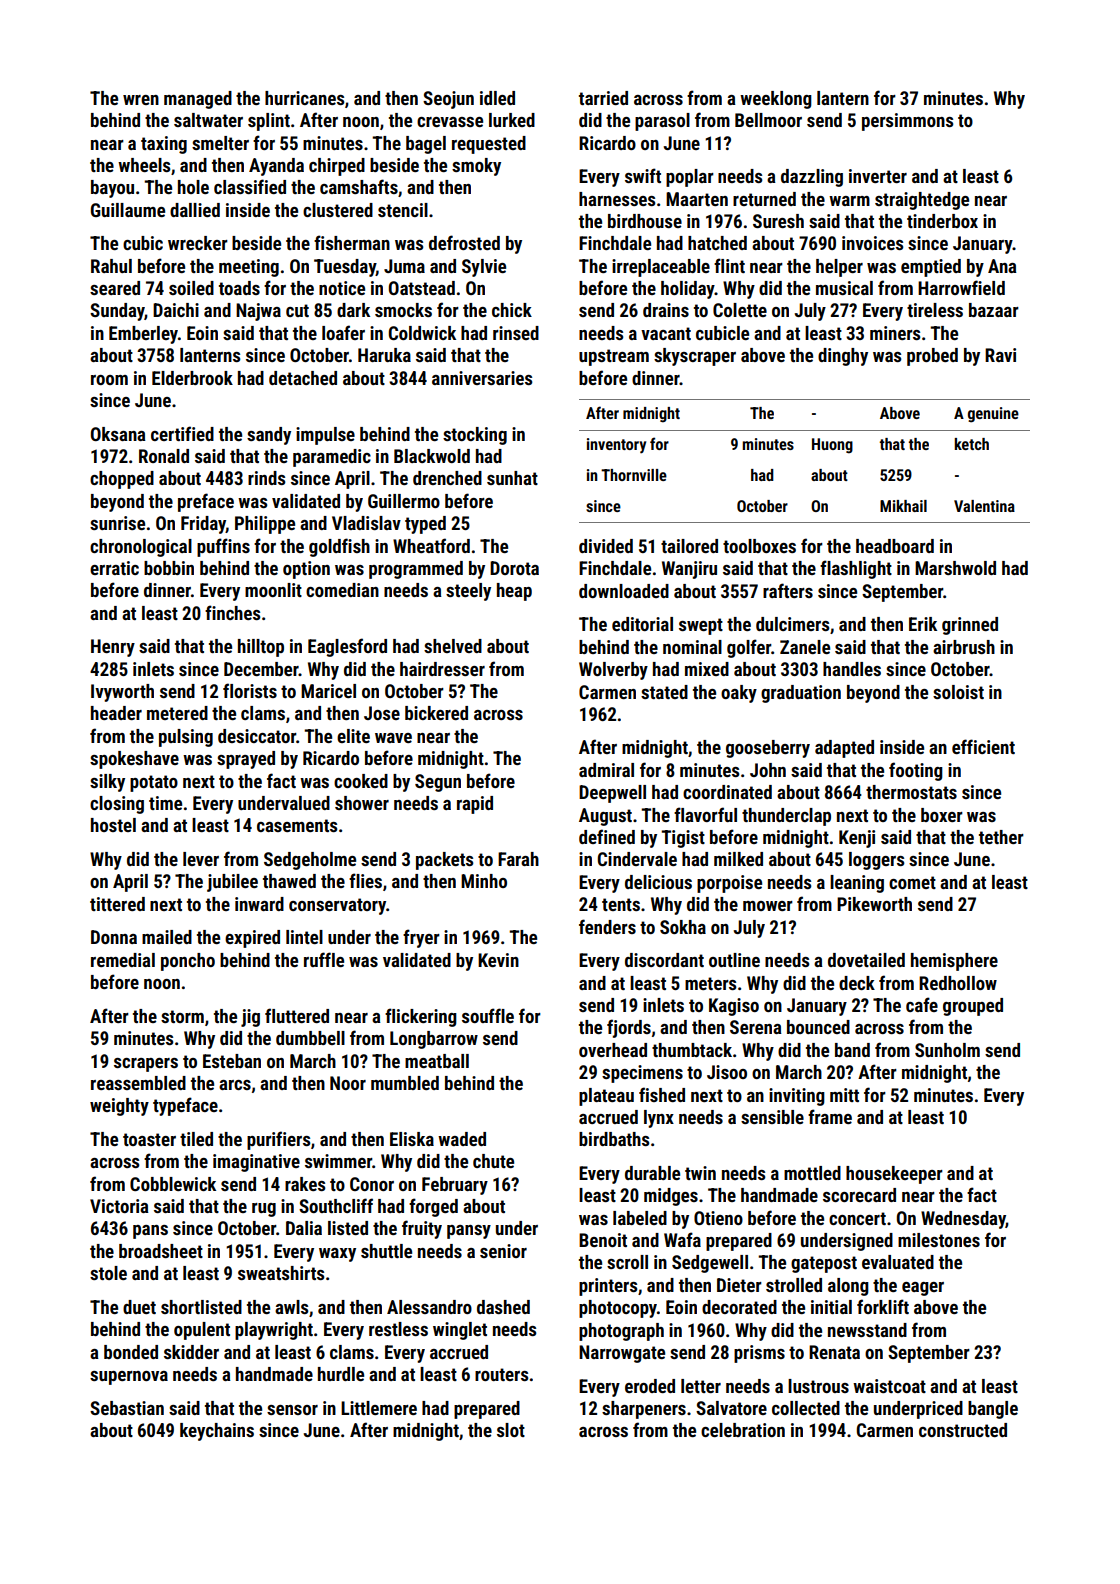  Describe the element at coordinates (264, 1210) in the screenshot. I see `rug` at that location.
